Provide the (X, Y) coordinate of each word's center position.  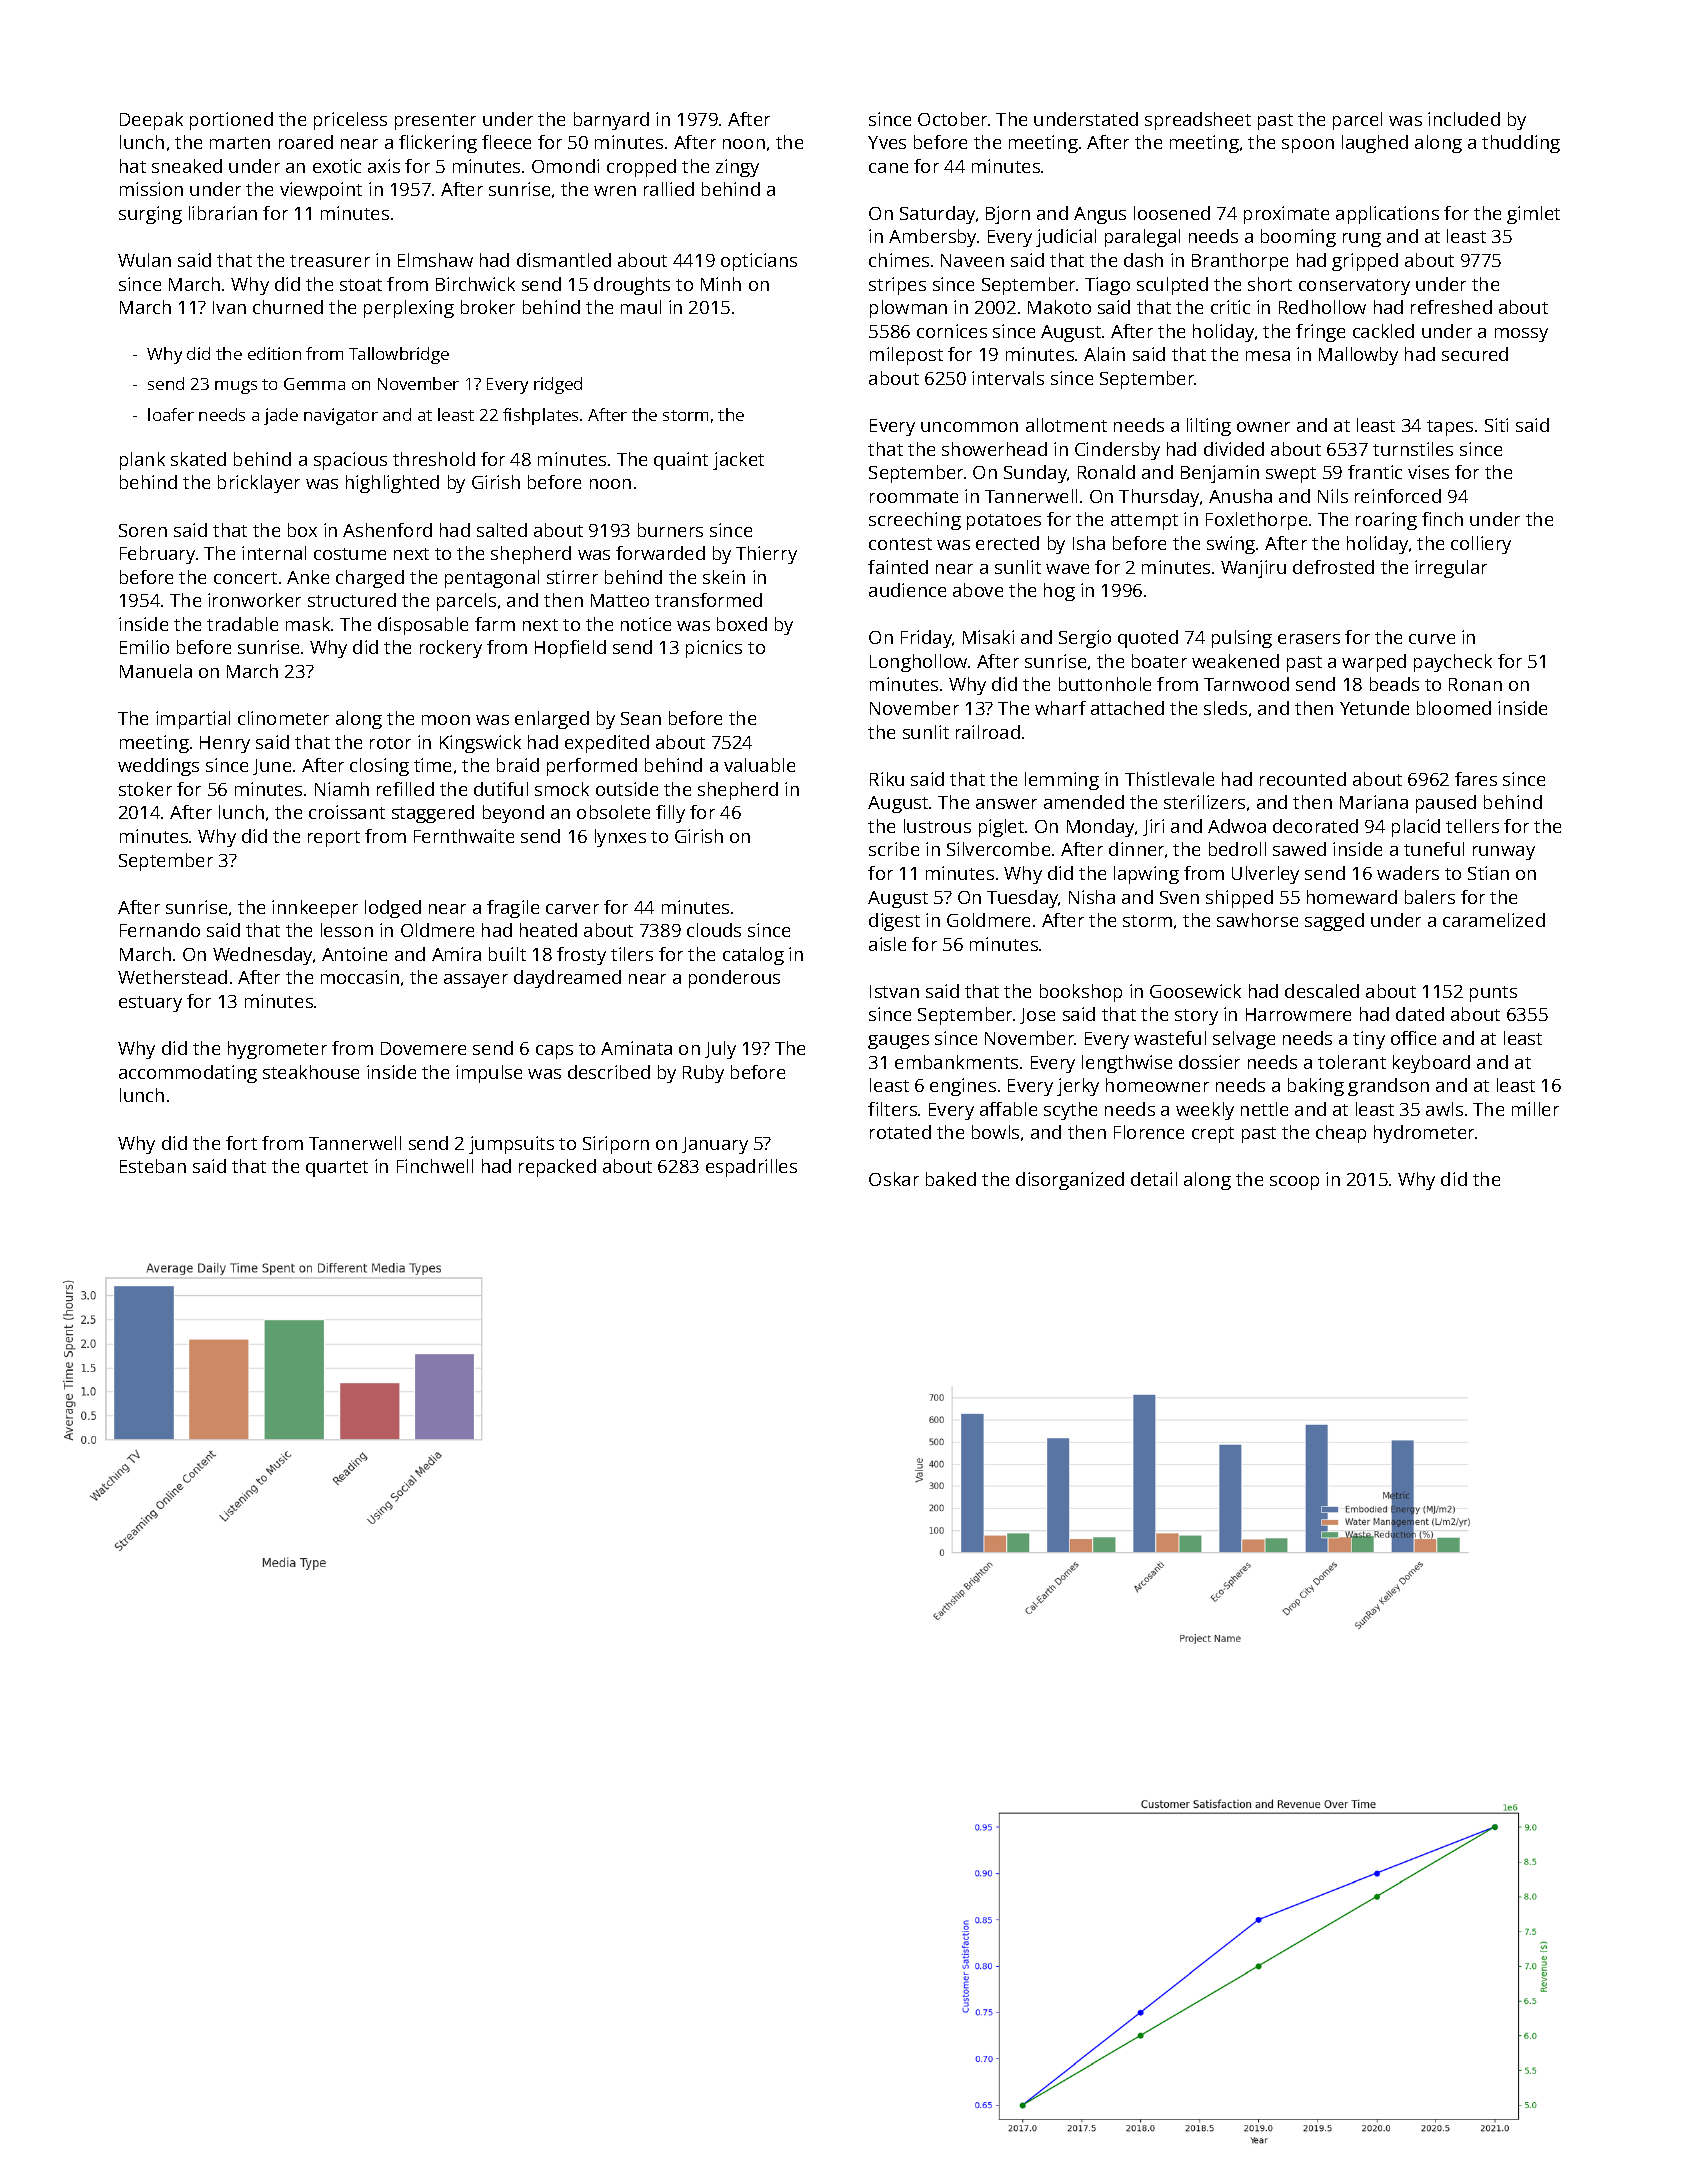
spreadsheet (1198, 121)
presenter (435, 122)
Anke (308, 577)
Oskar (894, 1179)
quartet (337, 1169)
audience (907, 590)
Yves (887, 142)
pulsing (1242, 639)
